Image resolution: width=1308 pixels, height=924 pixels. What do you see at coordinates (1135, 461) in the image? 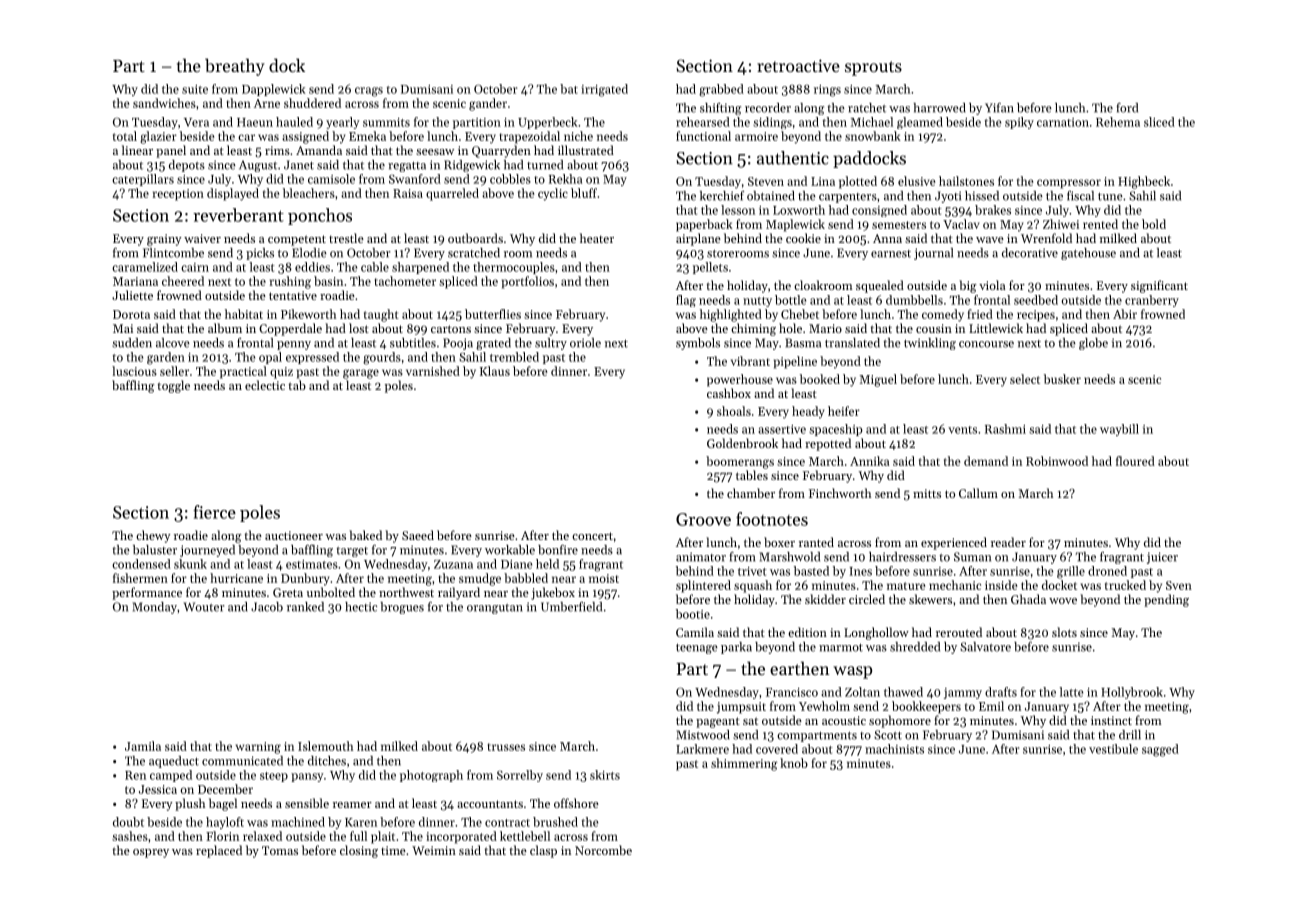
I see `floured` at bounding box center [1135, 461].
